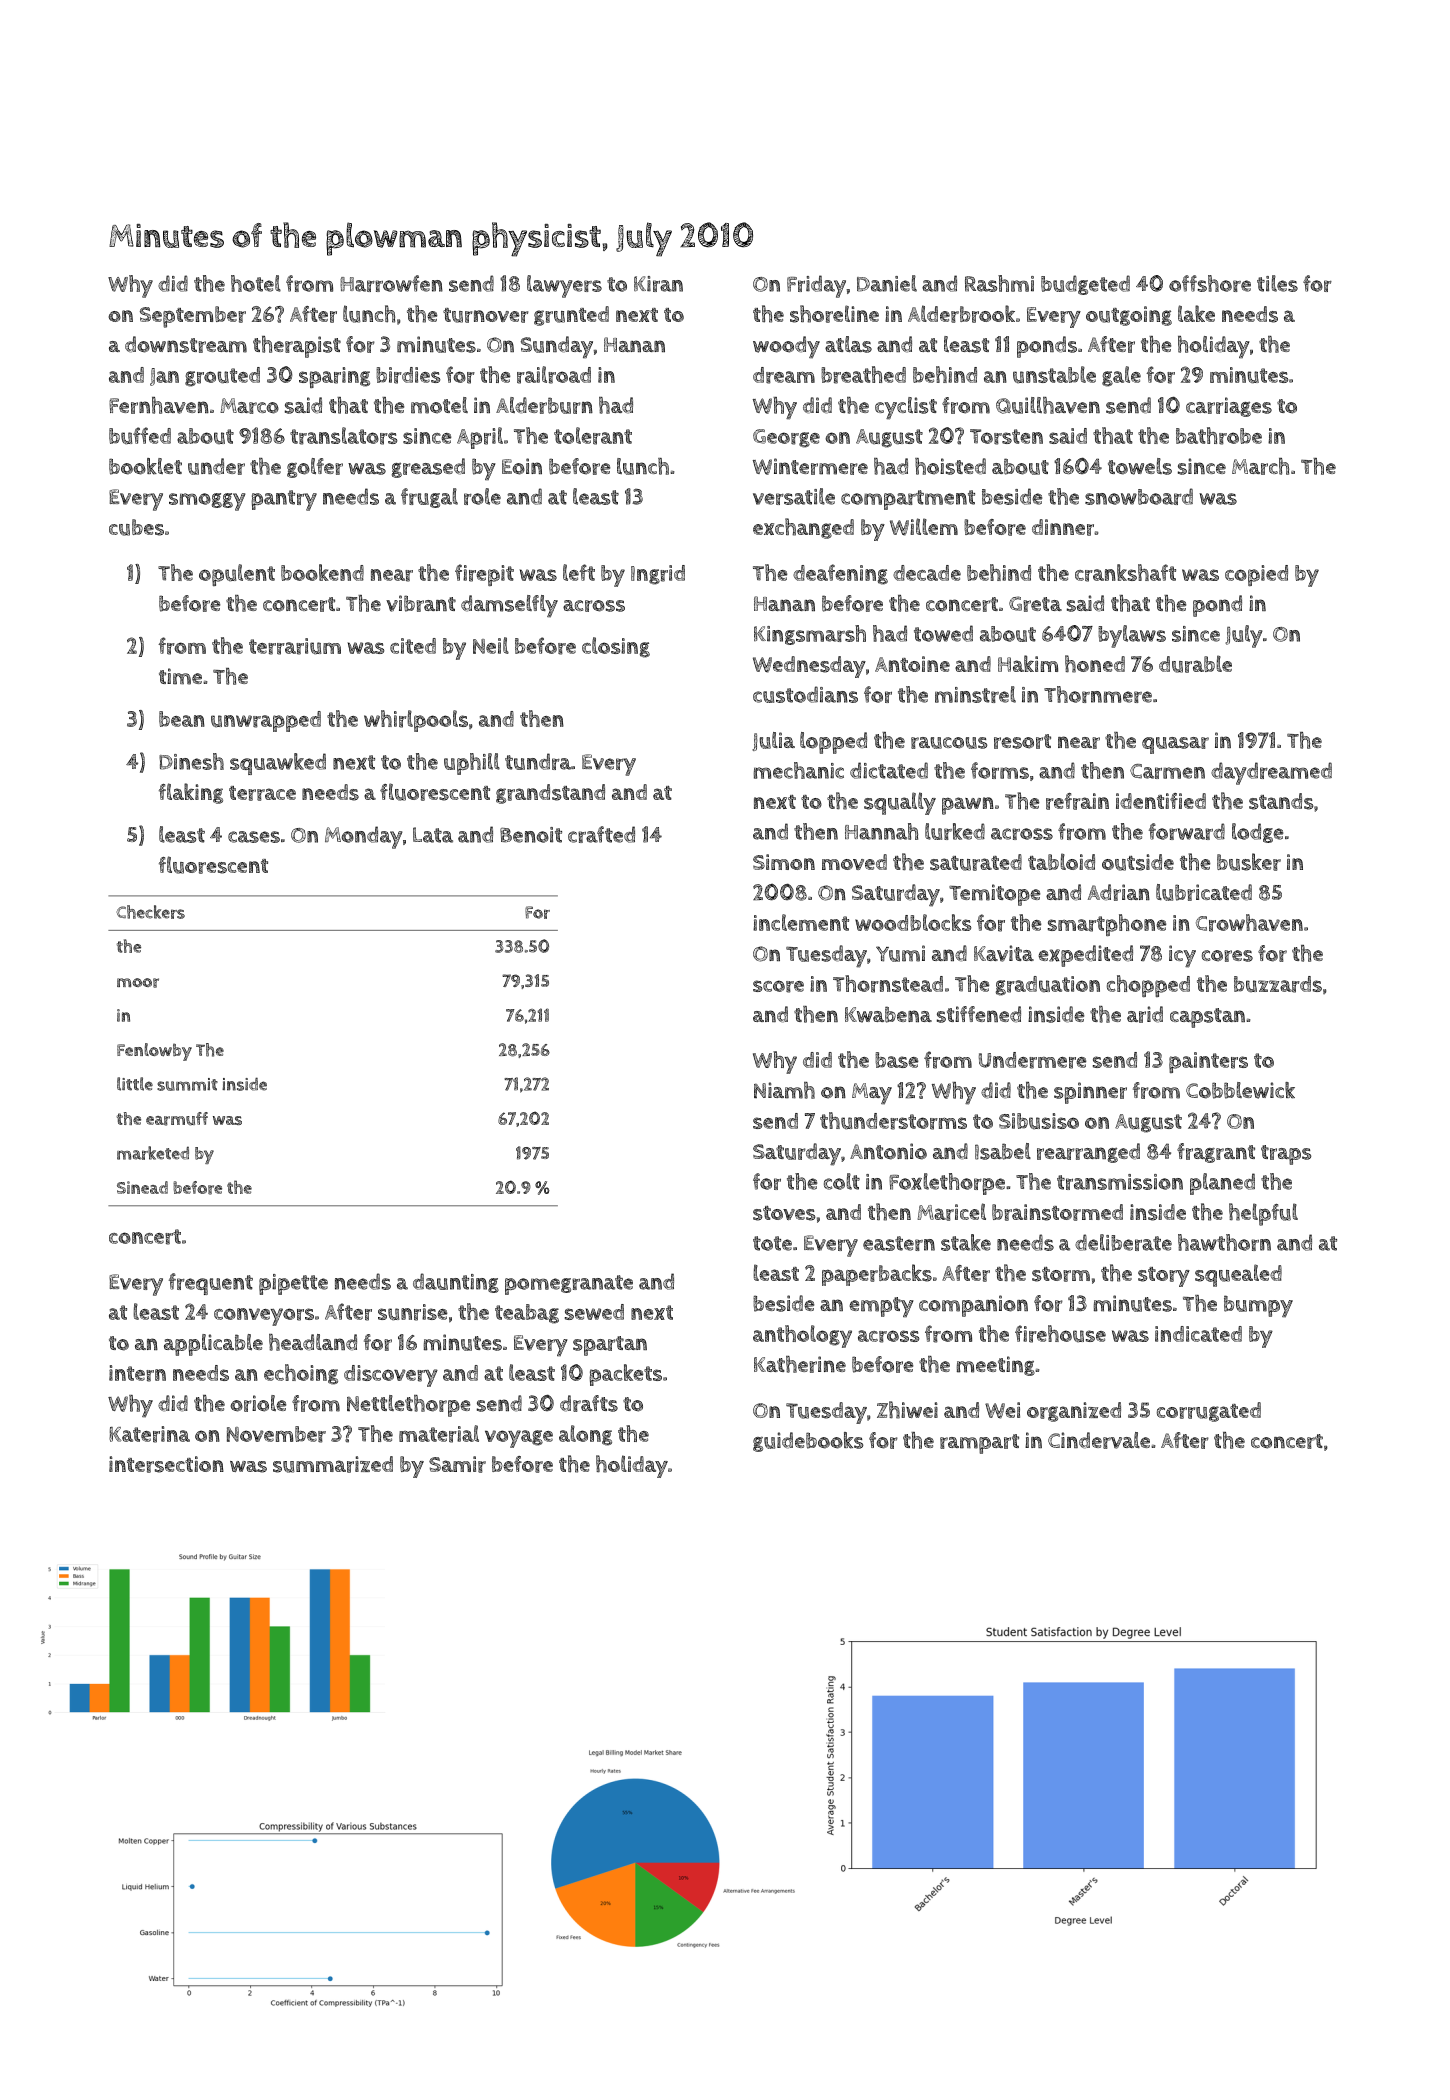 The height and width of the screenshot is (2100, 1450). I want to click on packets, so click(625, 1375).
